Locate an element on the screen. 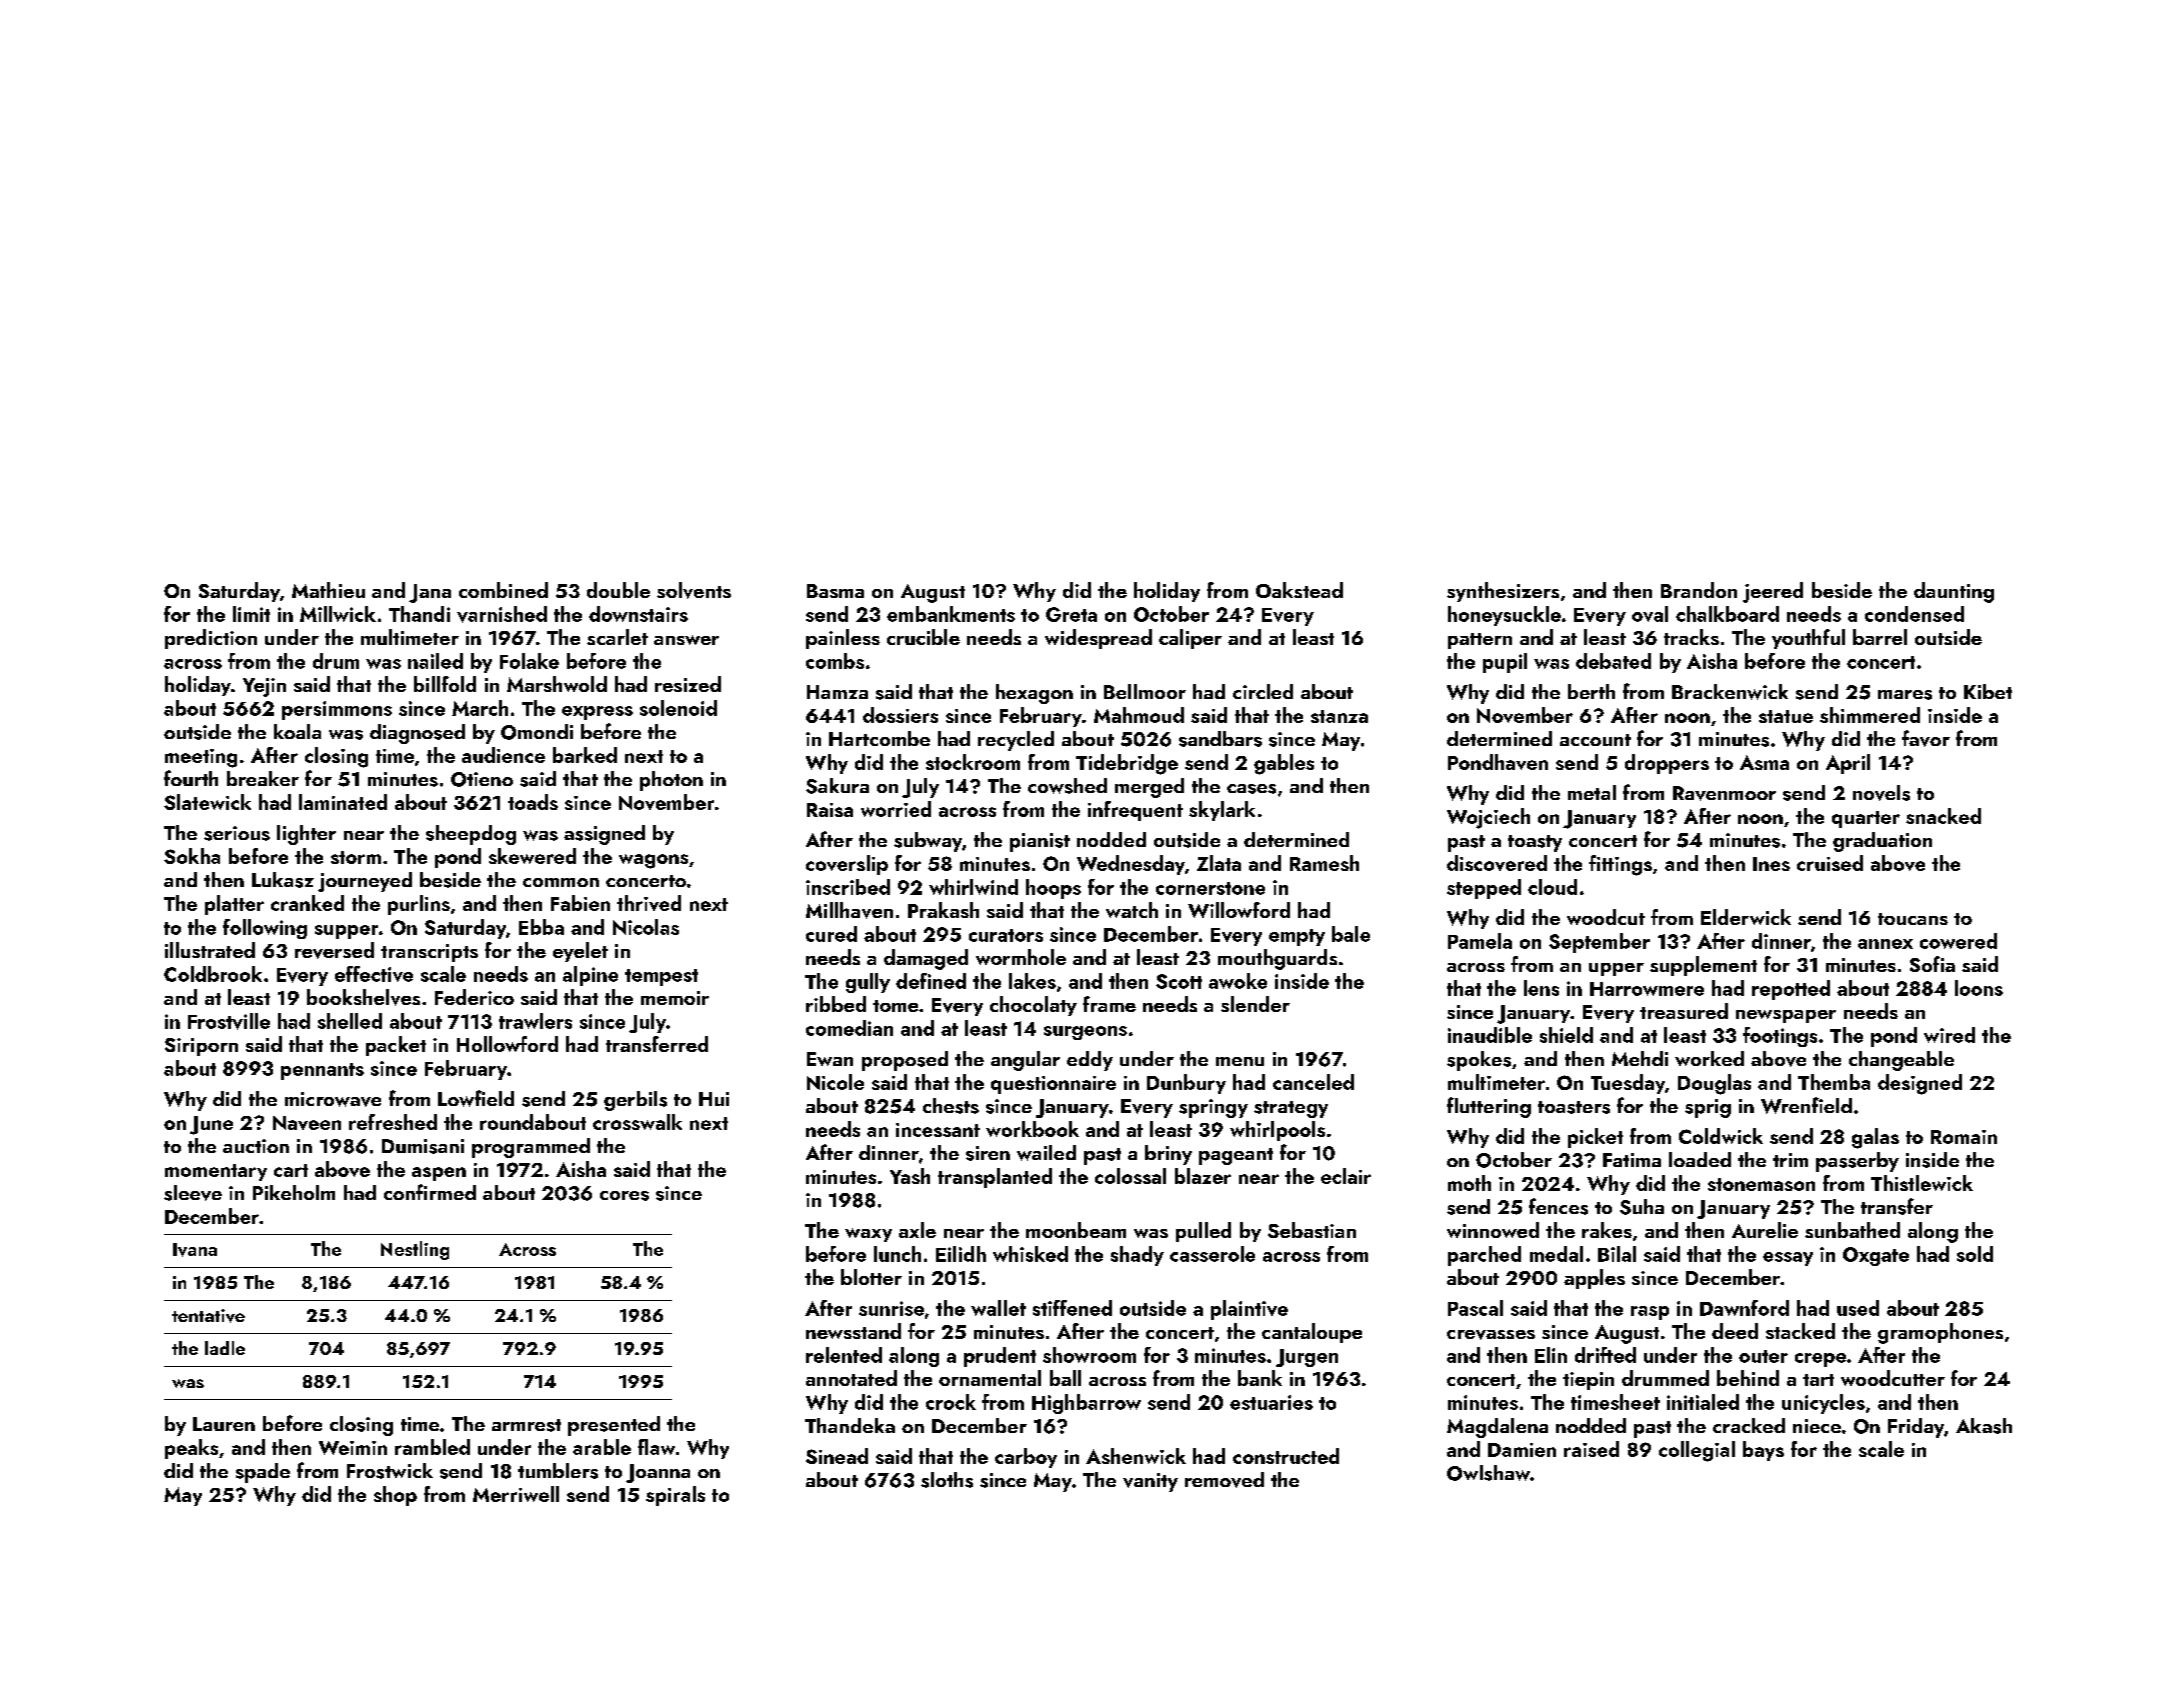  supplement is located at coordinates (1703, 966).
